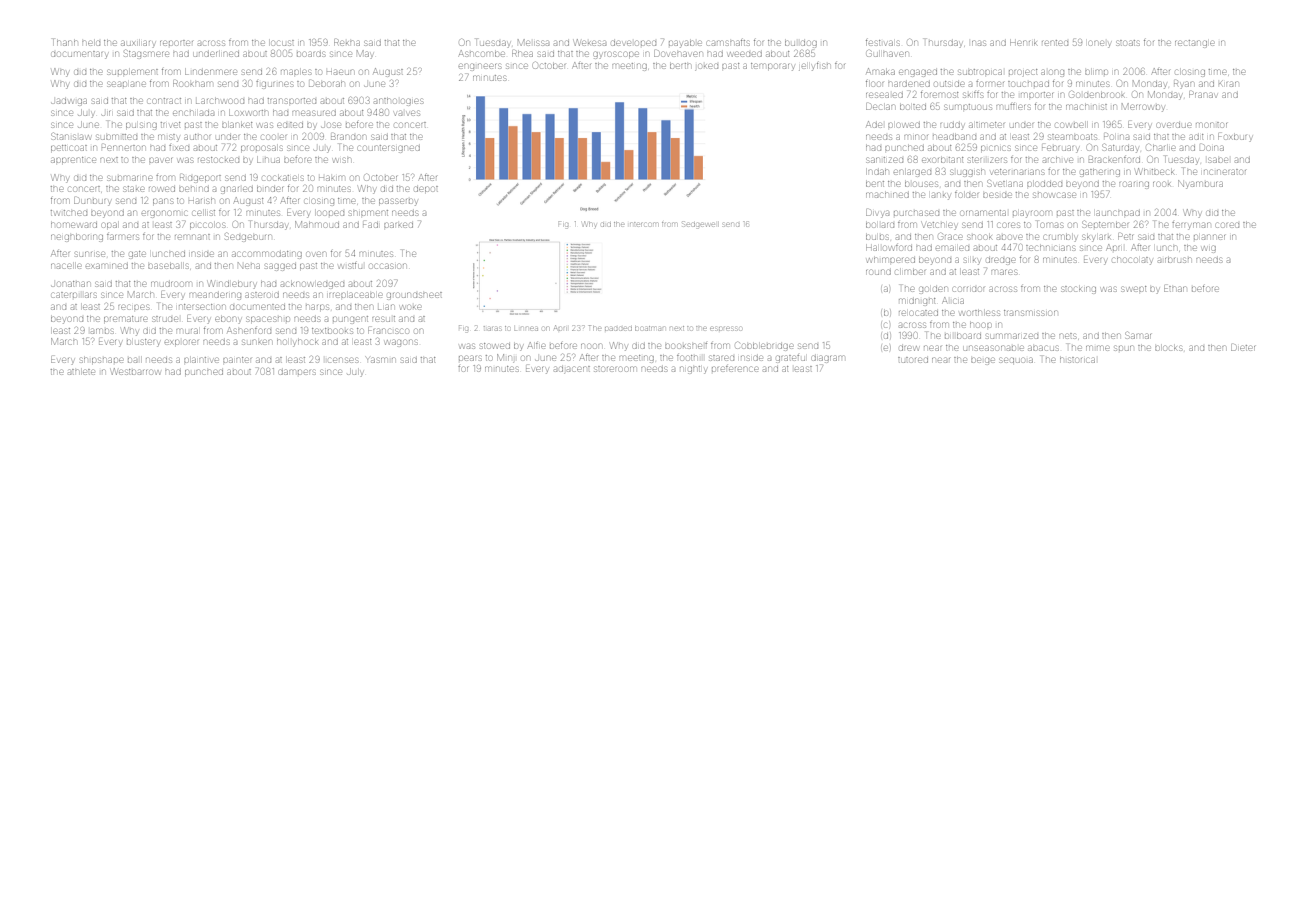  I want to click on Stagsmere, so click(146, 55).
